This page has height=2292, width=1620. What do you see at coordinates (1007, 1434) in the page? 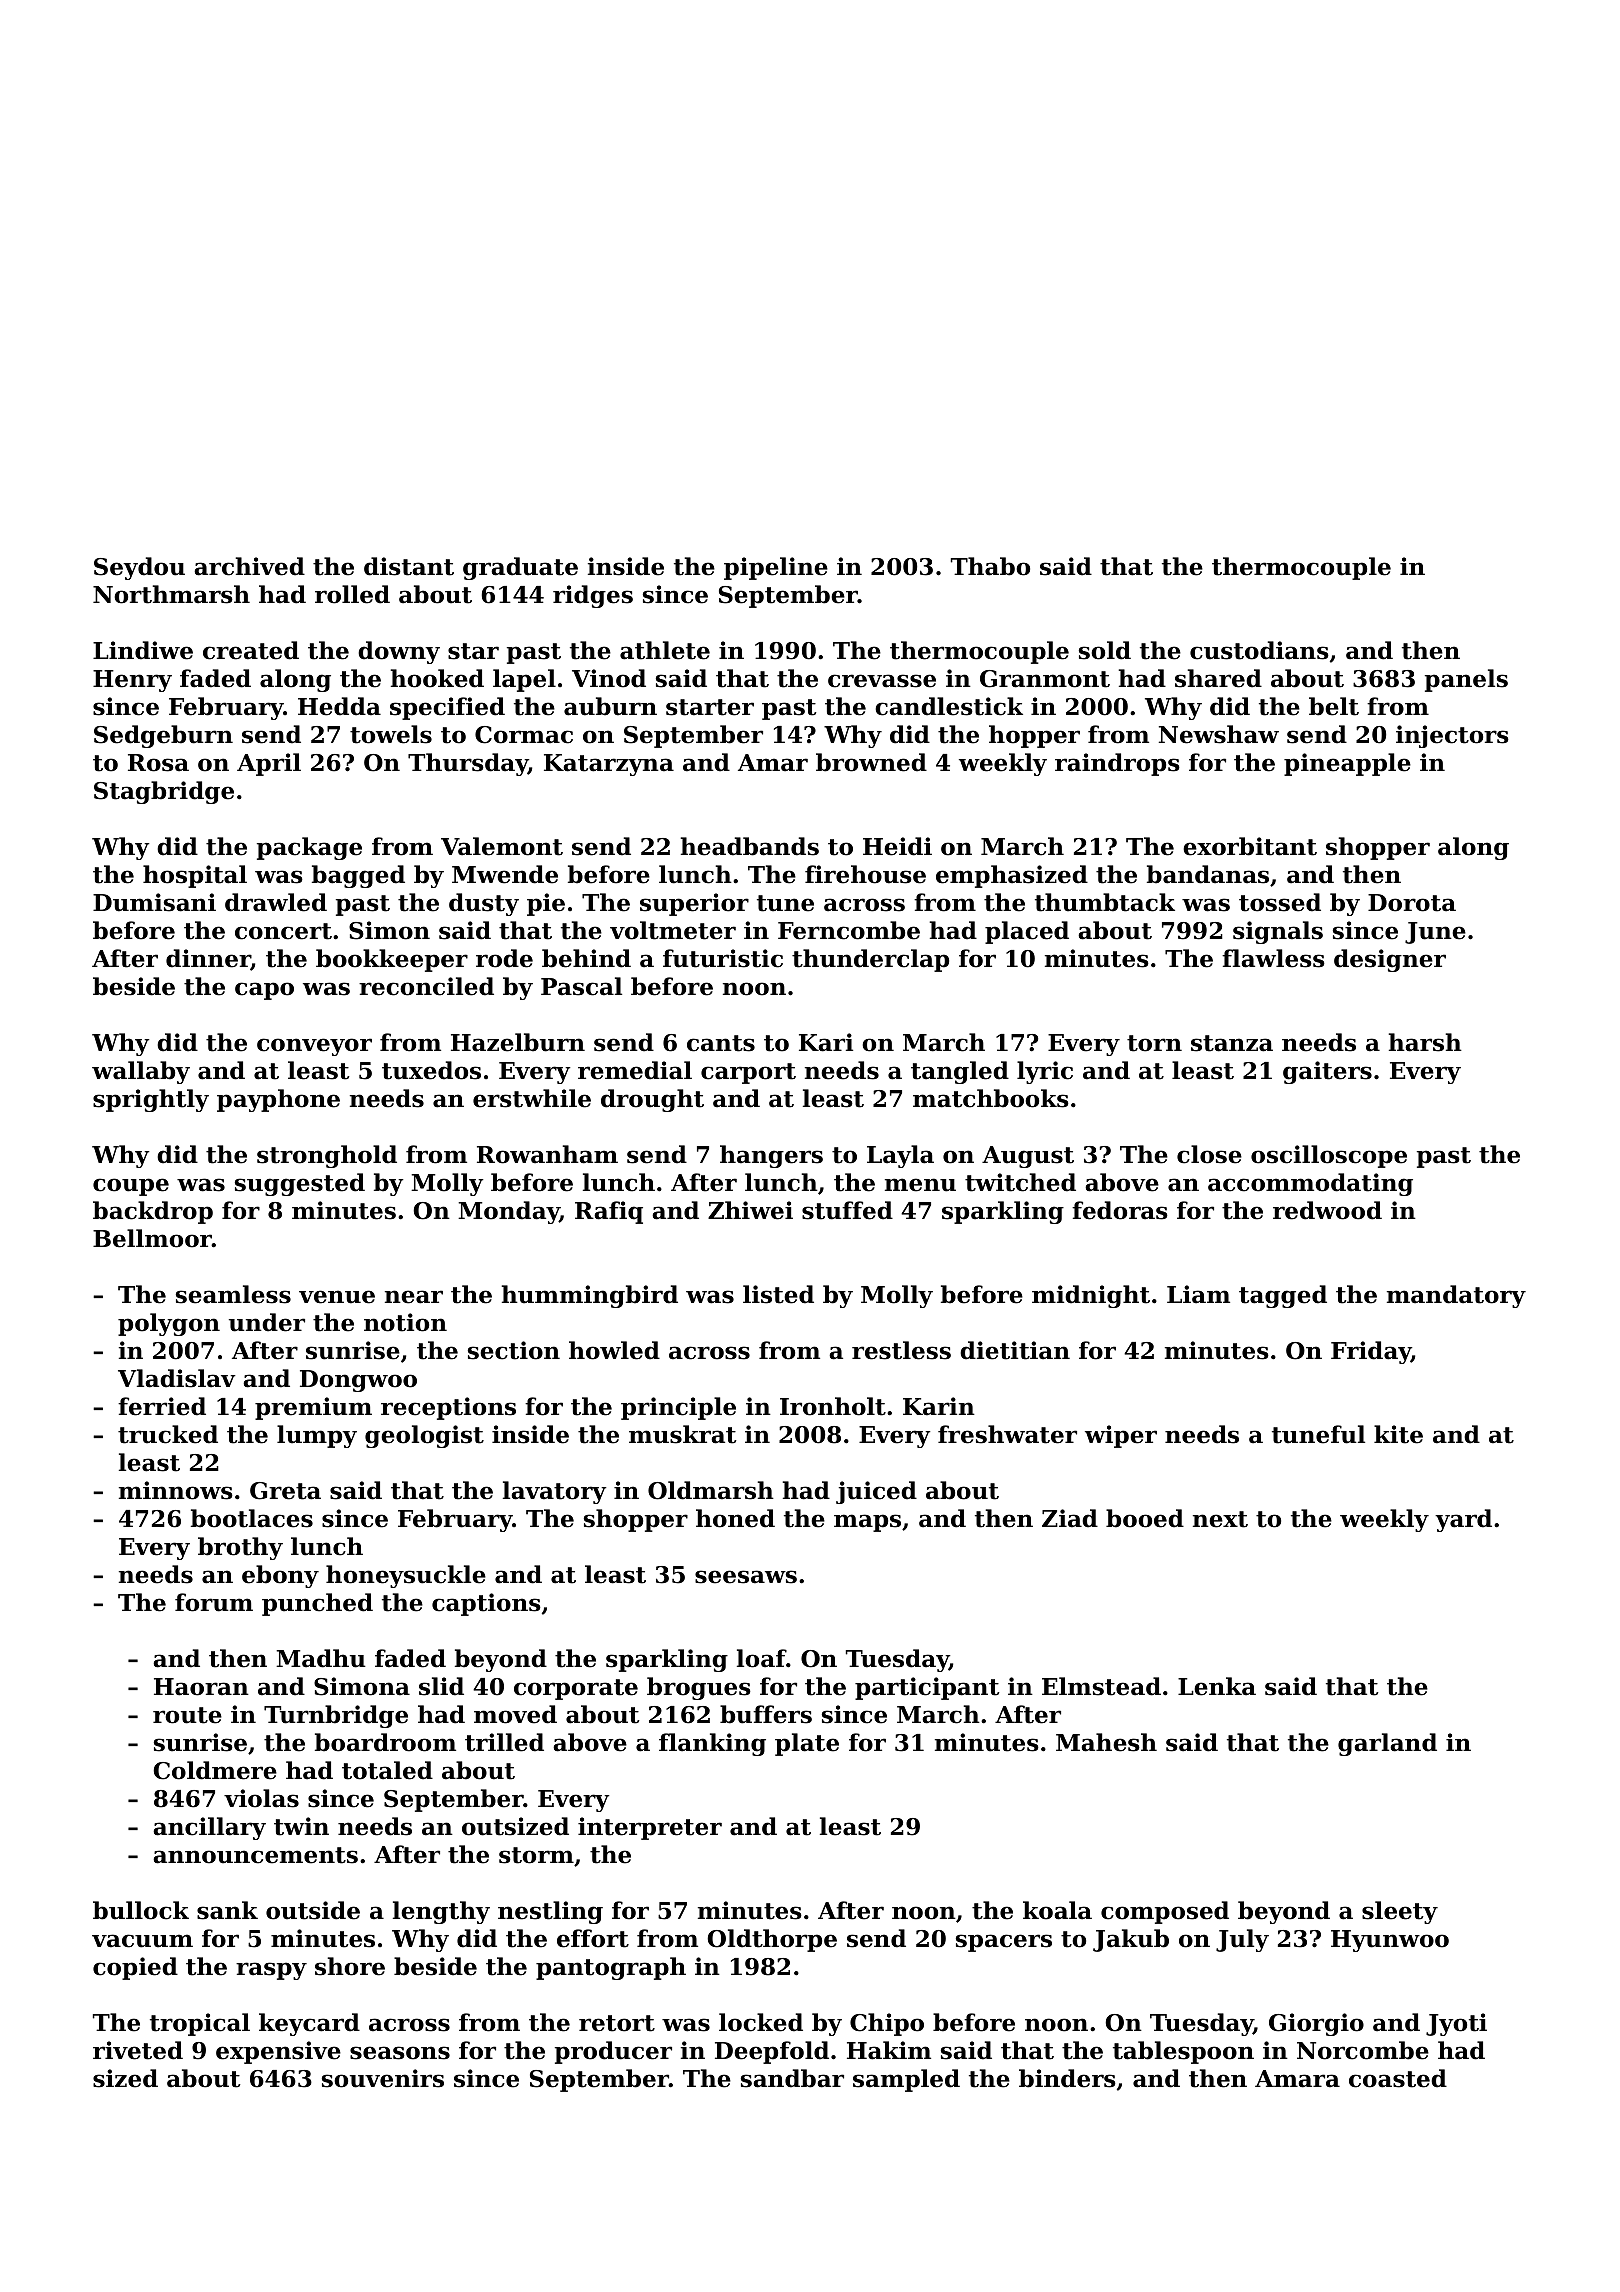
I see `freshwater` at bounding box center [1007, 1434].
